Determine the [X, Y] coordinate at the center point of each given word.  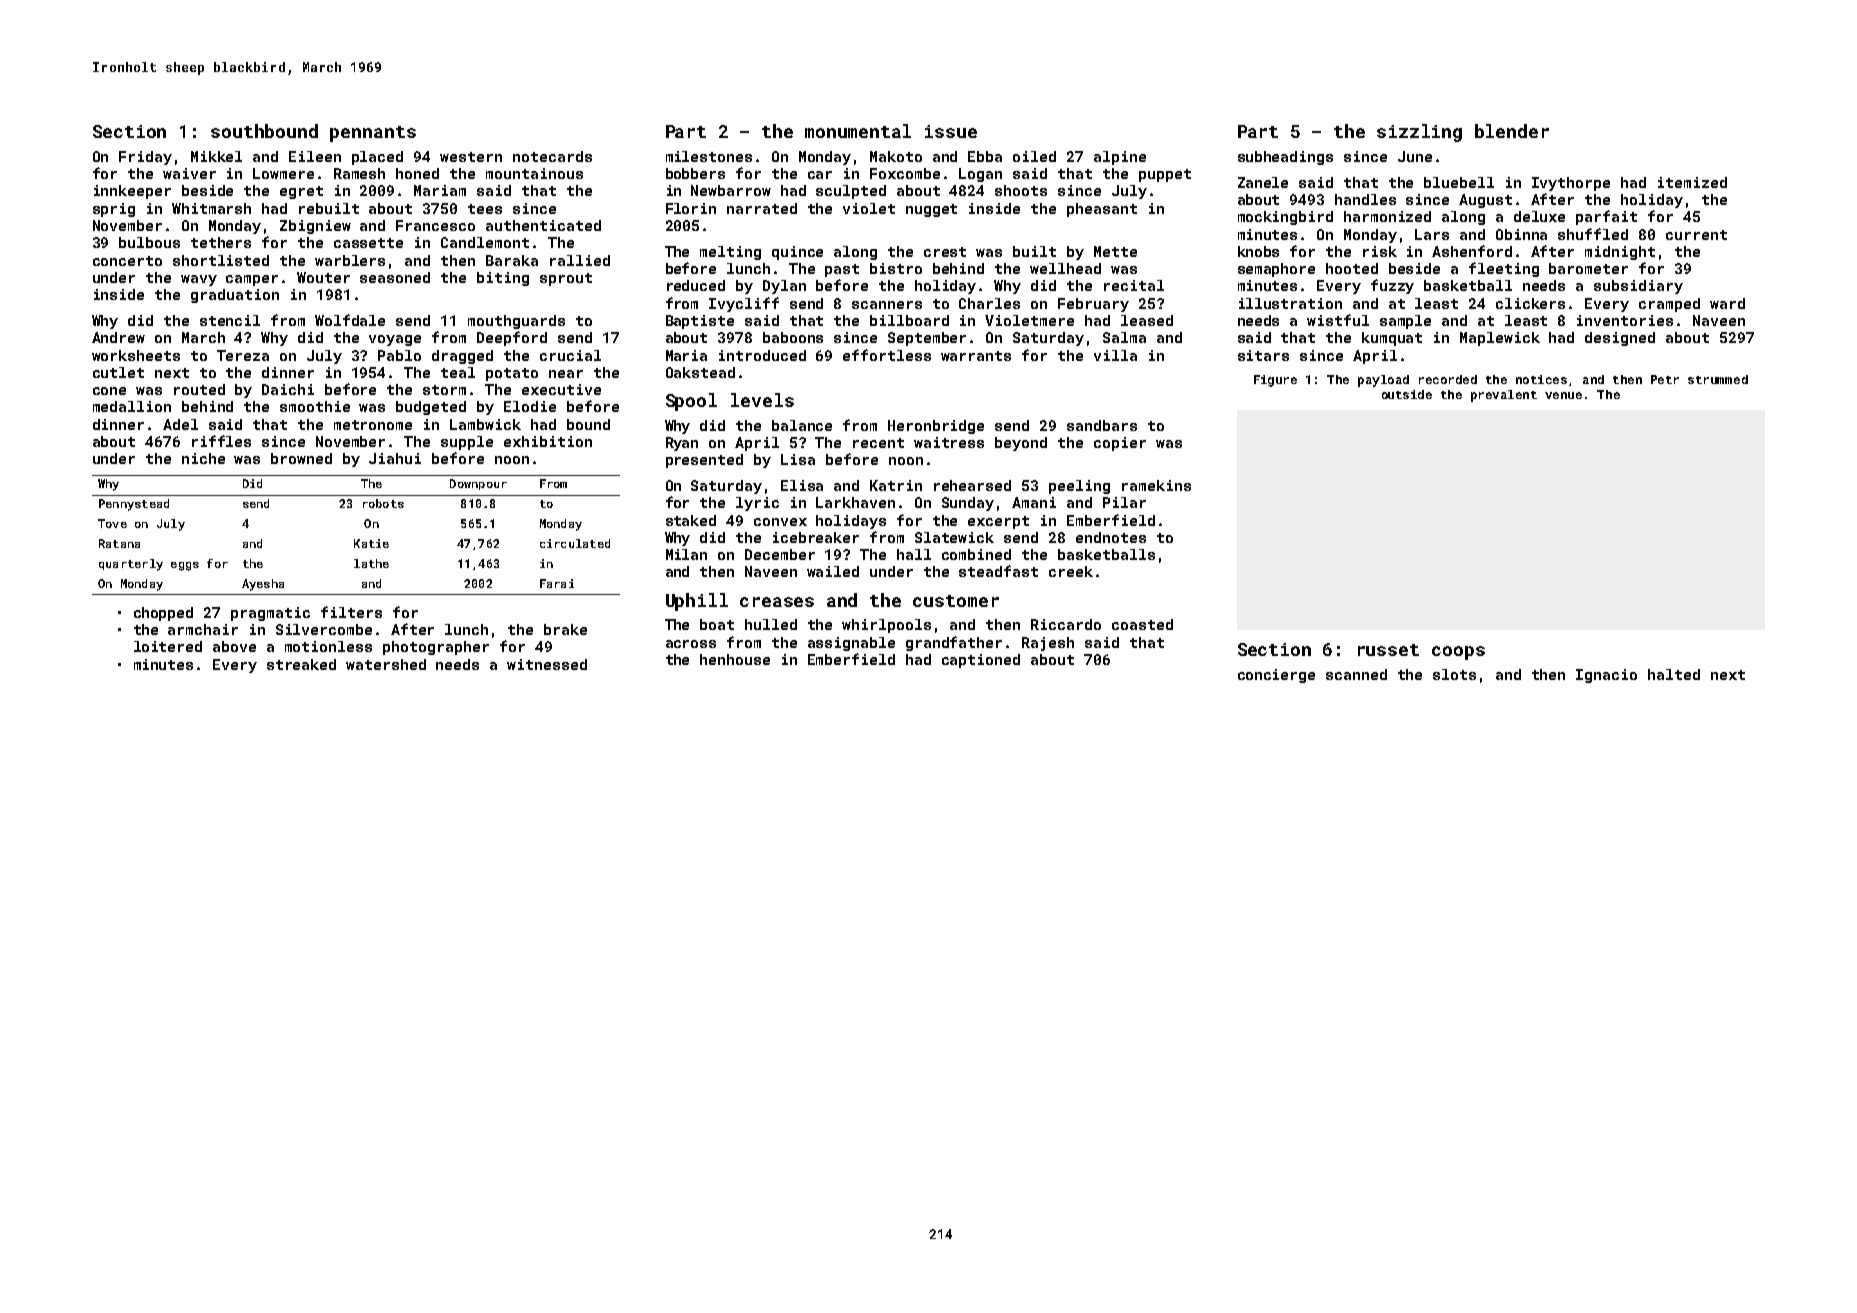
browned [301, 458]
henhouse [735, 659]
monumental [858, 131]
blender [1512, 131]
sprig [114, 210]
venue [1563, 395]
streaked [301, 664]
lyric [757, 504]
